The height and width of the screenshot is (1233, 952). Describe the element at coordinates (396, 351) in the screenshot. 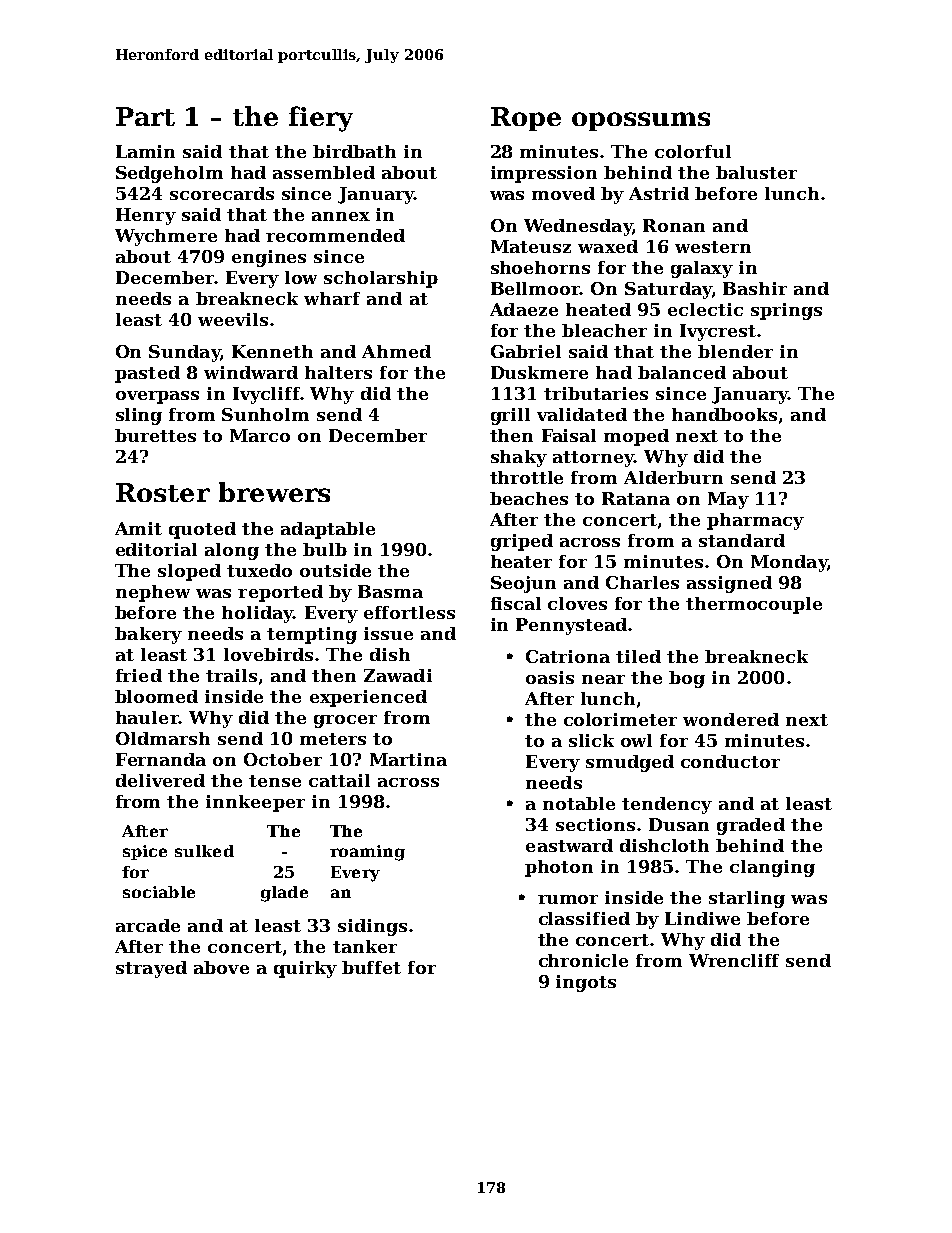

I see `Ahmed` at that location.
